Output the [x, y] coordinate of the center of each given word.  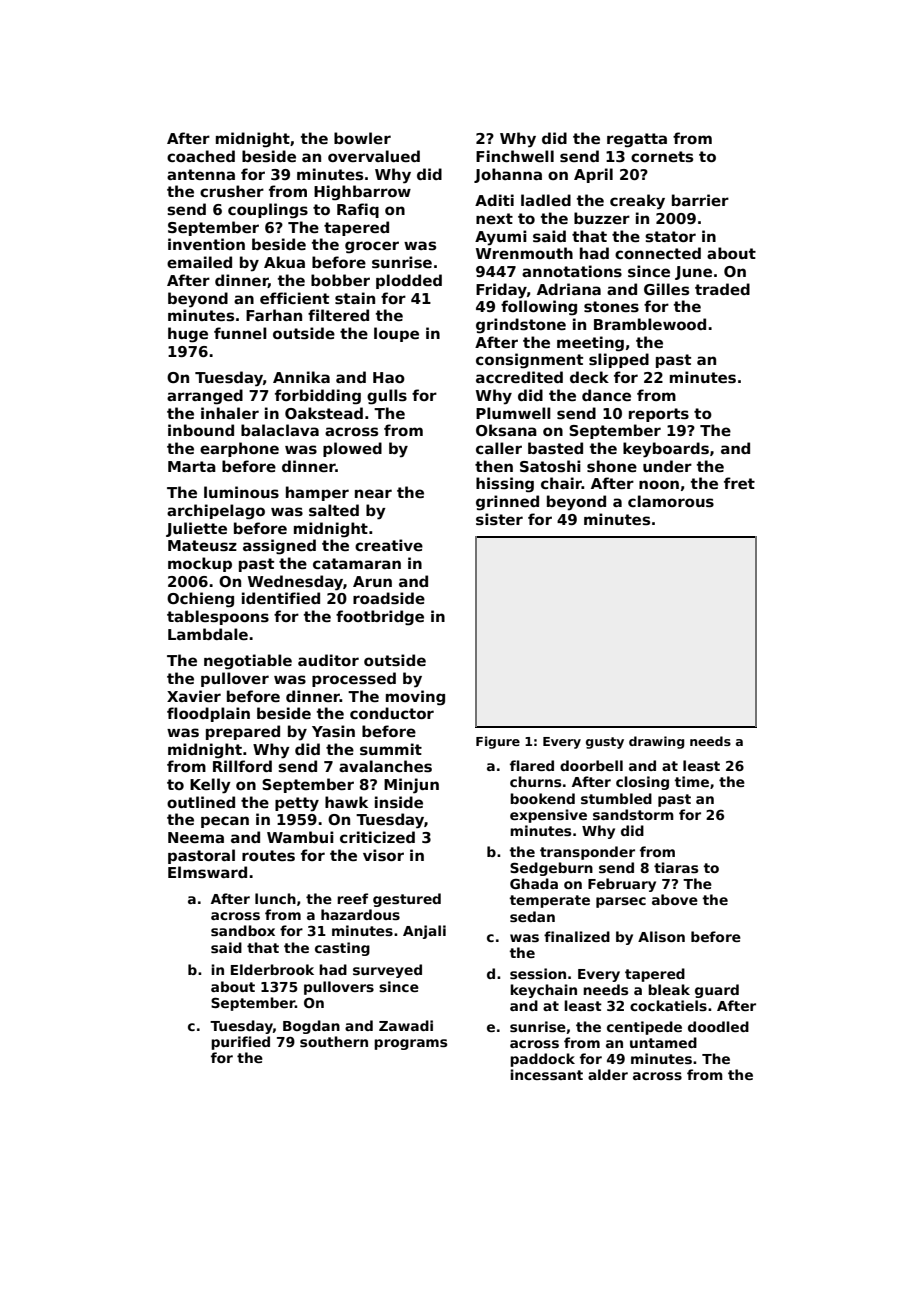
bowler [362, 138]
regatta [637, 140]
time [692, 781]
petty [297, 804]
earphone [239, 449]
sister [499, 519]
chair [561, 483]
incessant [546, 1074]
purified [240, 1043]
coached [201, 156]
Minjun [411, 786]
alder [608, 1074]
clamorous [671, 501]
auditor [328, 660]
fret [739, 483]
